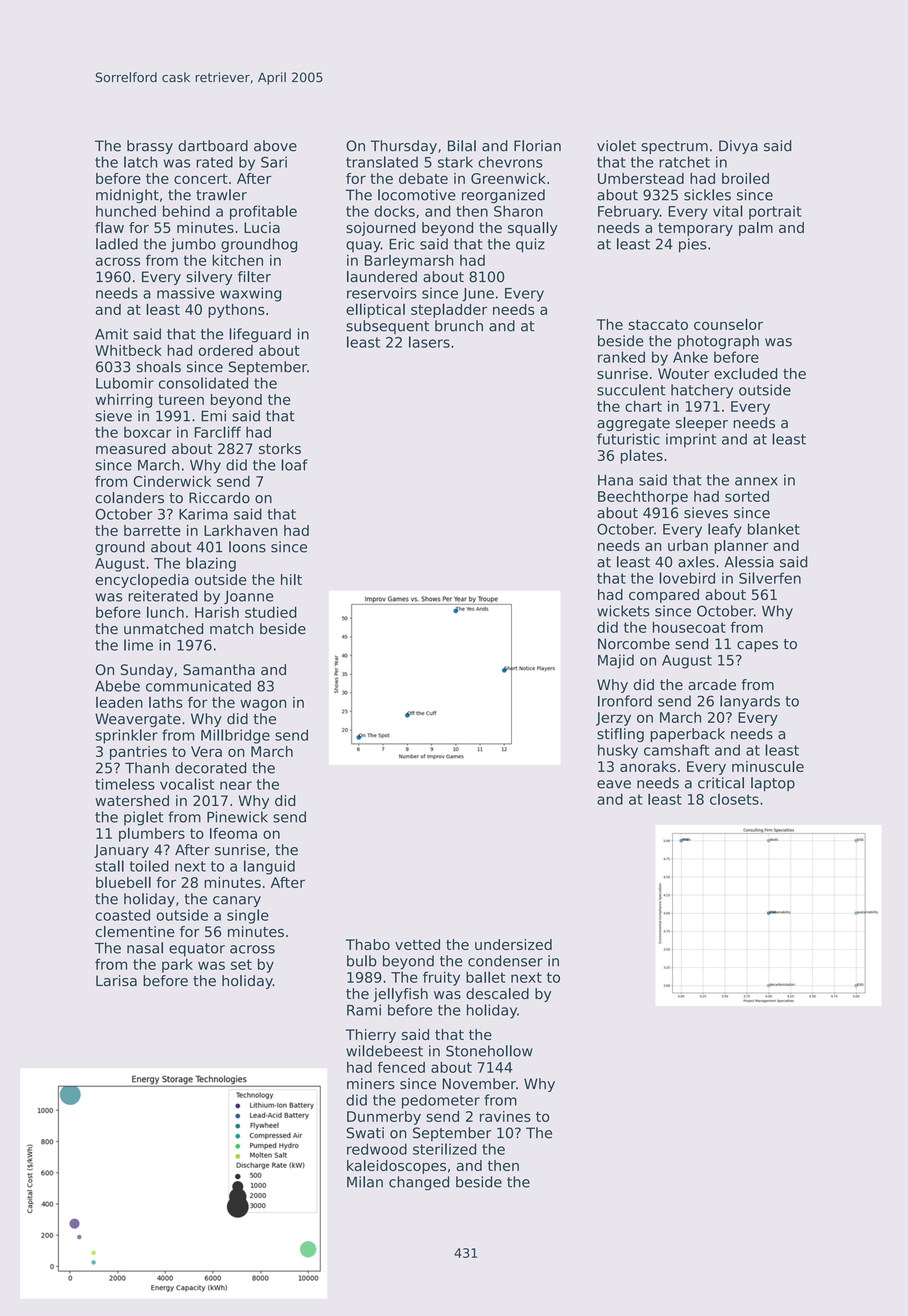 The height and width of the screenshot is (1316, 908). Describe the element at coordinates (505, 1116) in the screenshot. I see `ravines` at that location.
